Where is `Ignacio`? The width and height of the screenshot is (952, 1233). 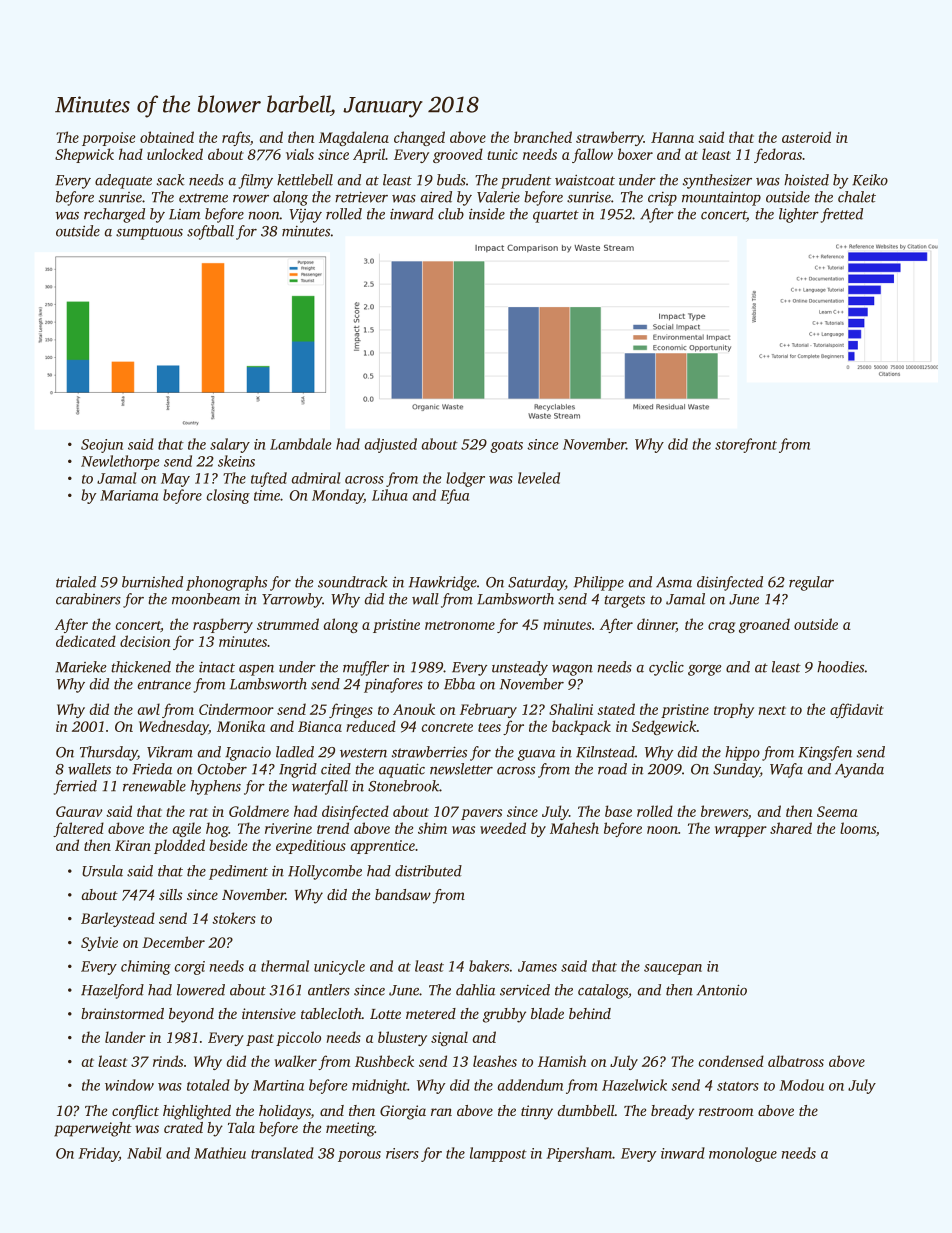
Ignacio is located at coordinates (248, 753).
